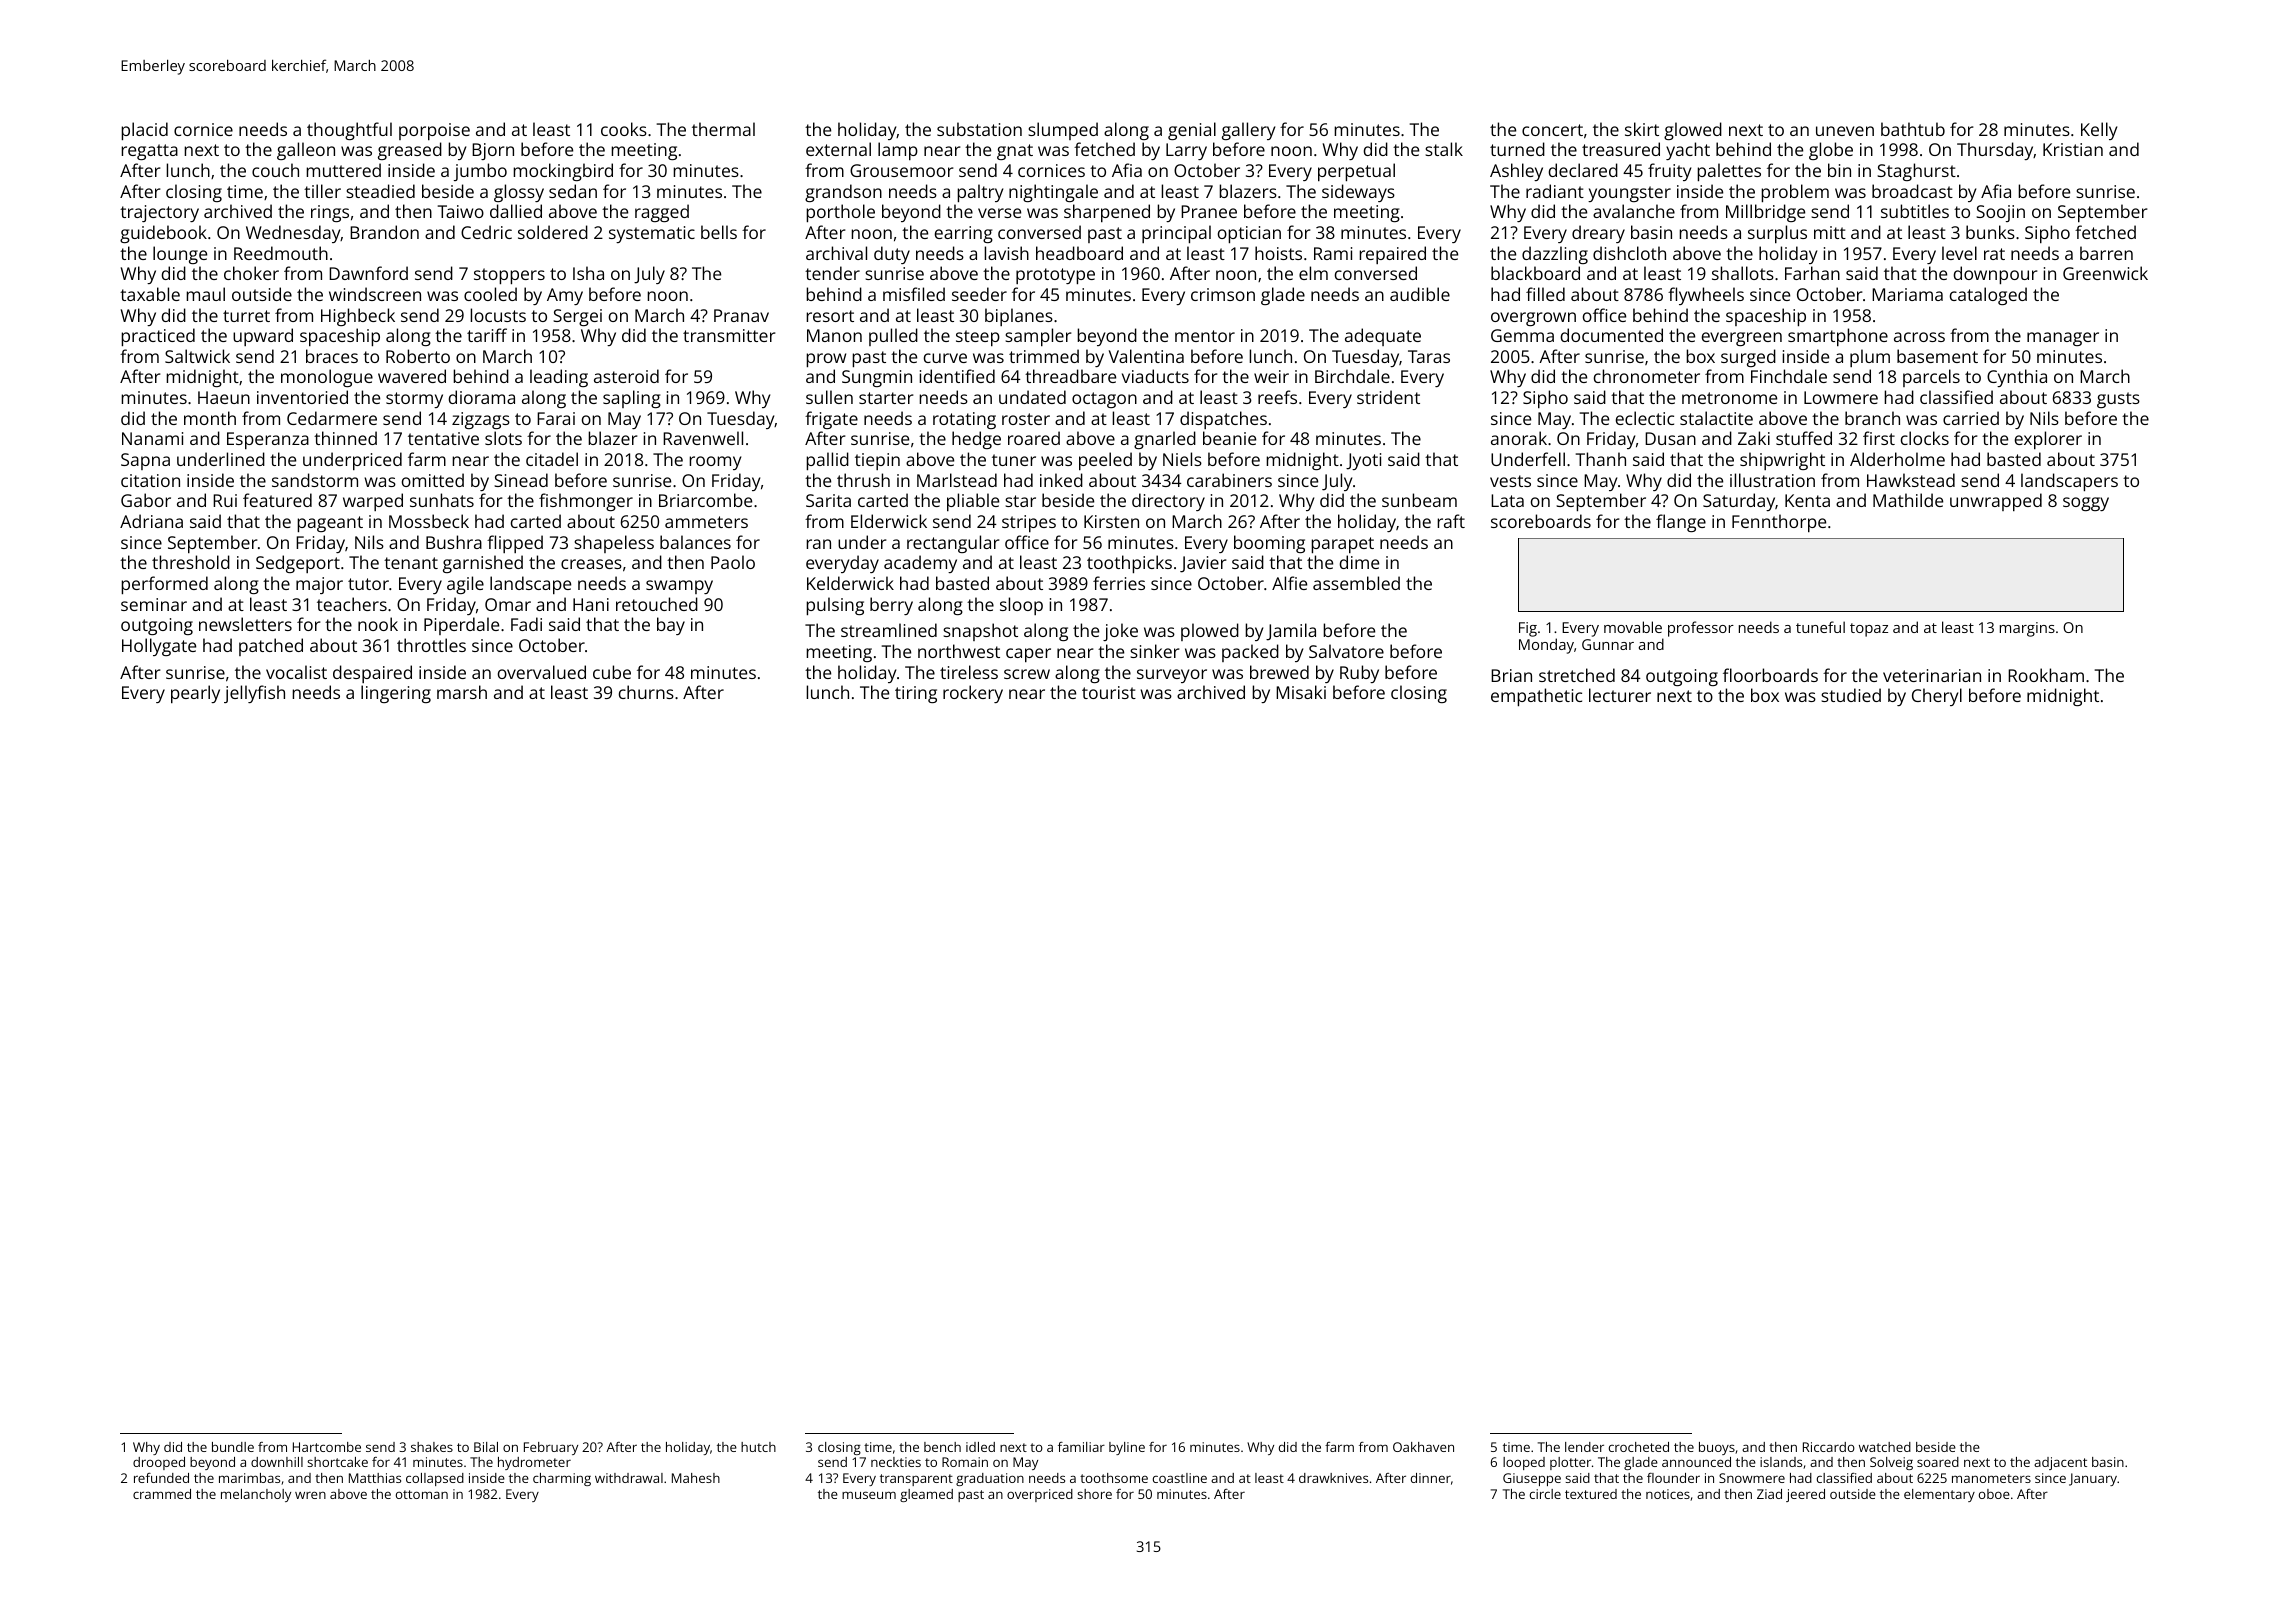 The image size is (2272, 1606). What do you see at coordinates (758, 1447) in the screenshot?
I see `hutch` at bounding box center [758, 1447].
